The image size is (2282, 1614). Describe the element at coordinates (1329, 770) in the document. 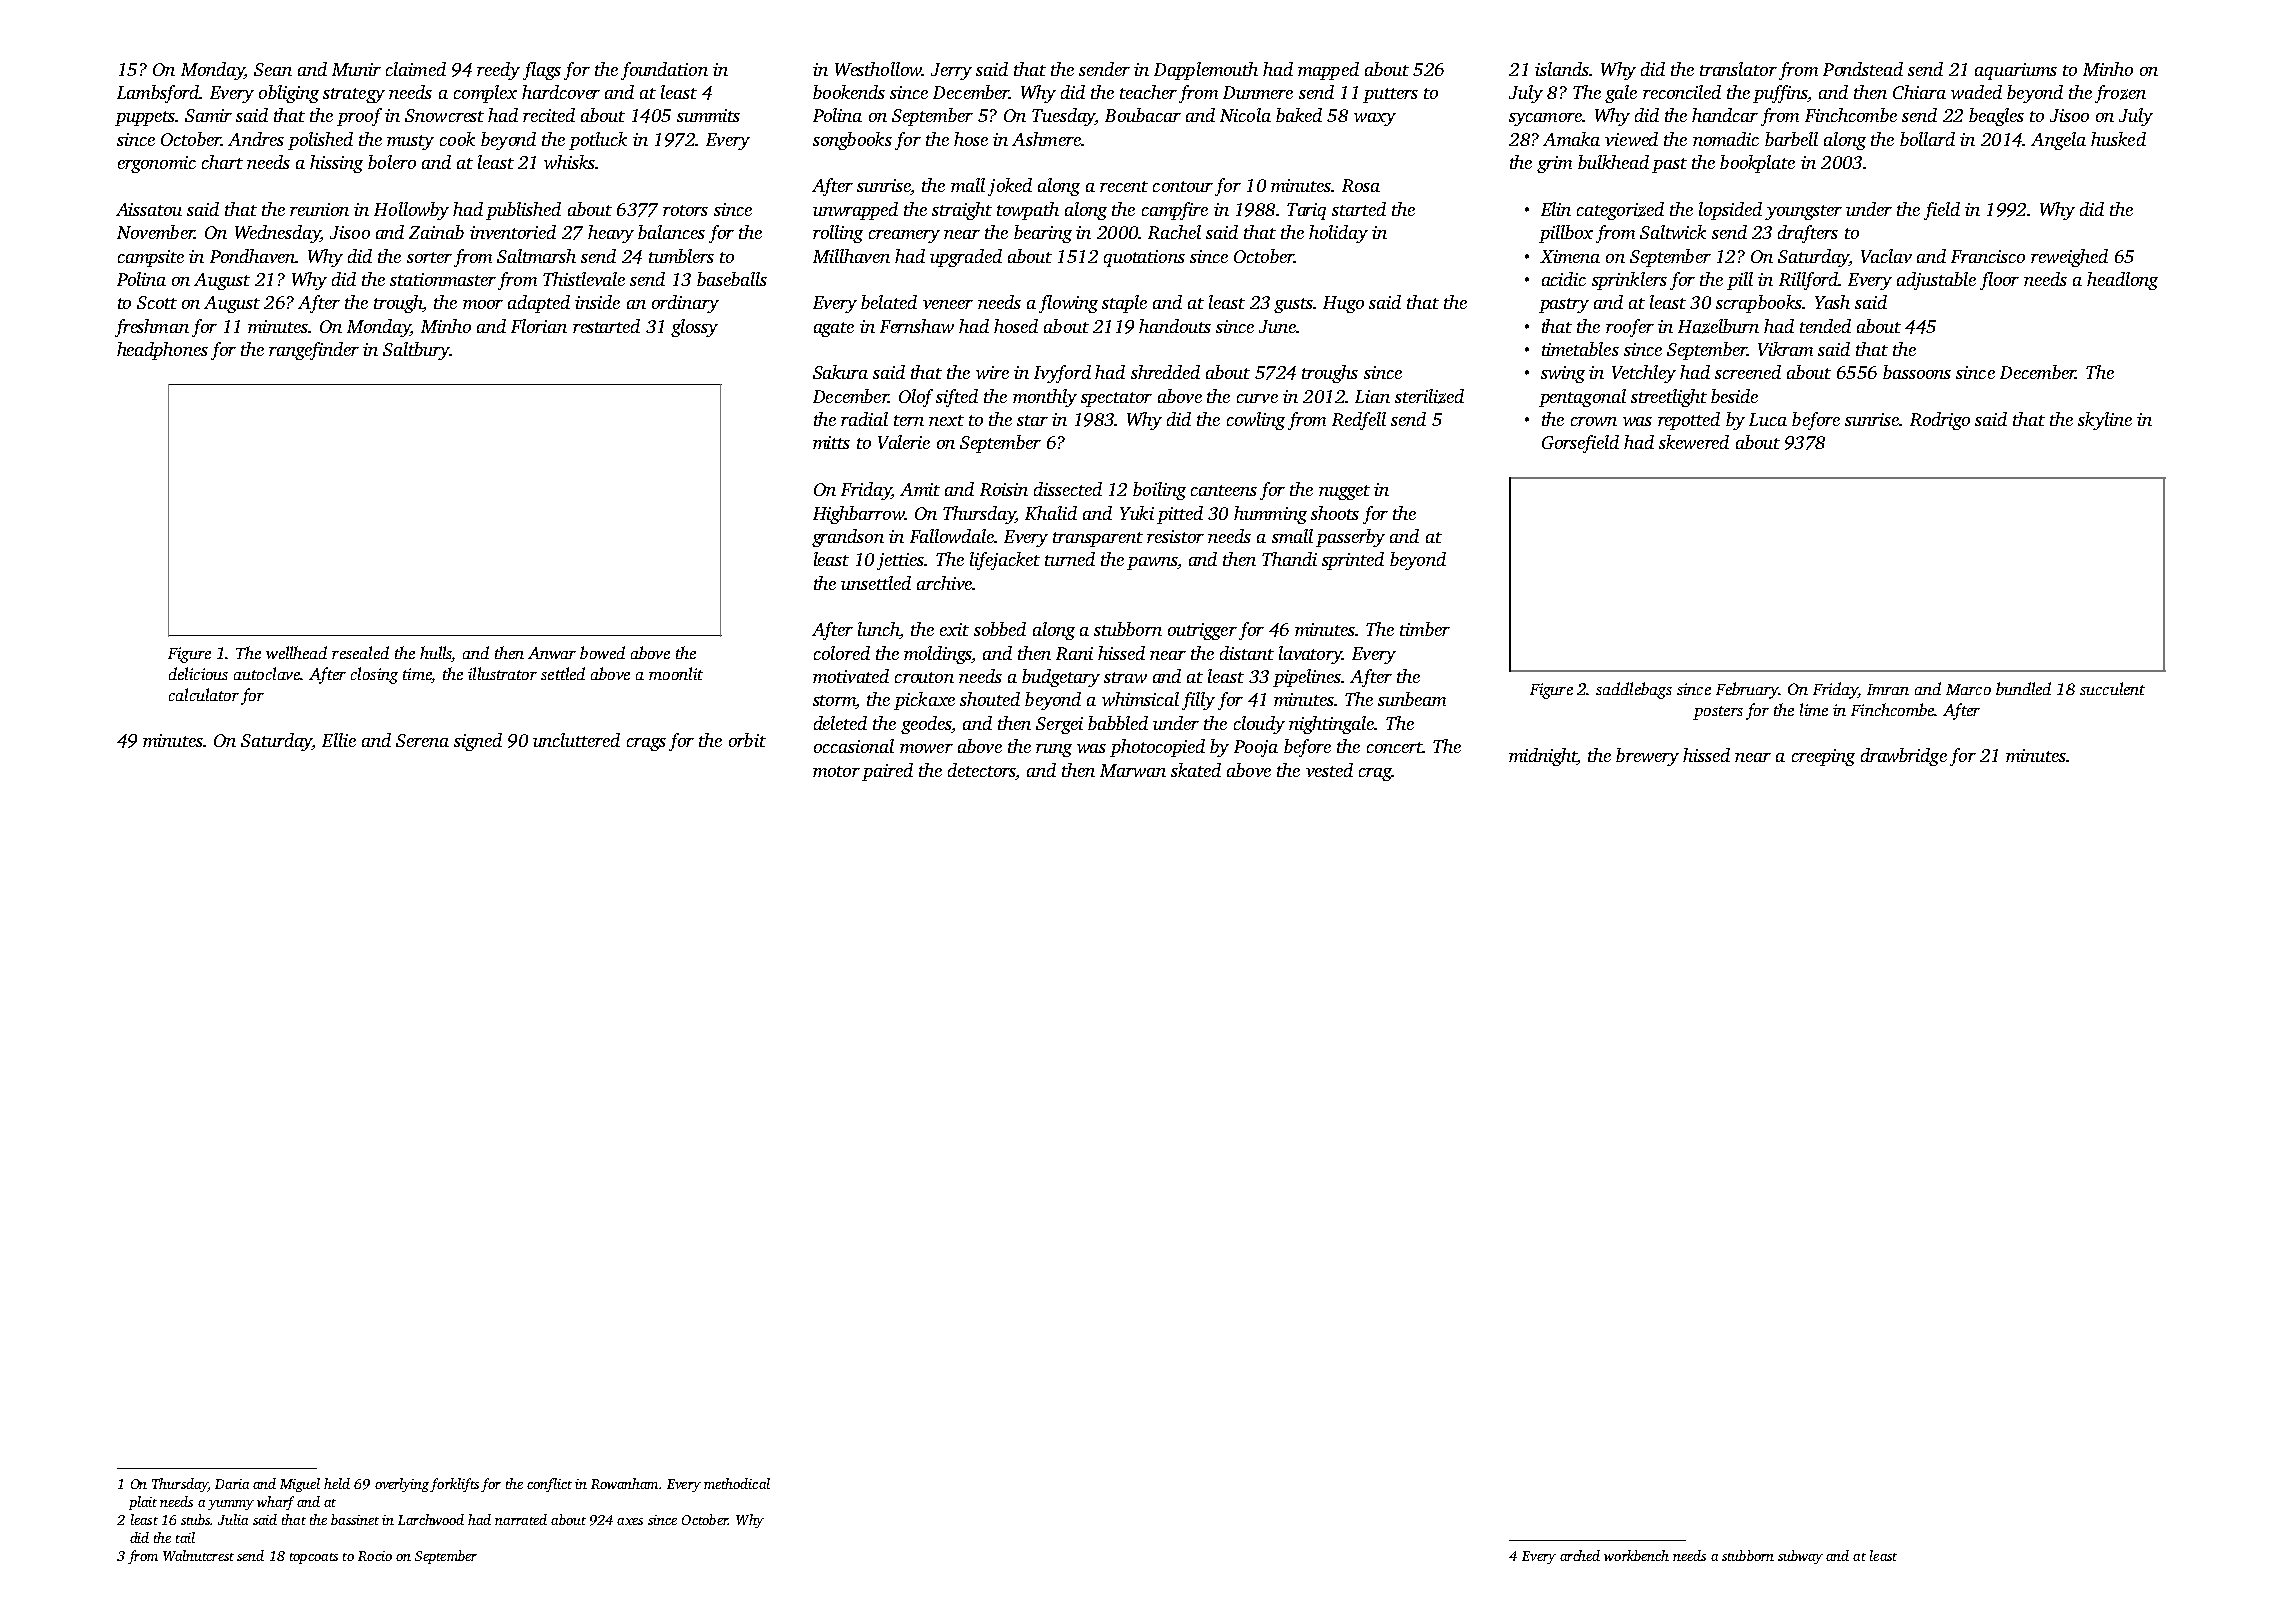

I see `vested` at that location.
